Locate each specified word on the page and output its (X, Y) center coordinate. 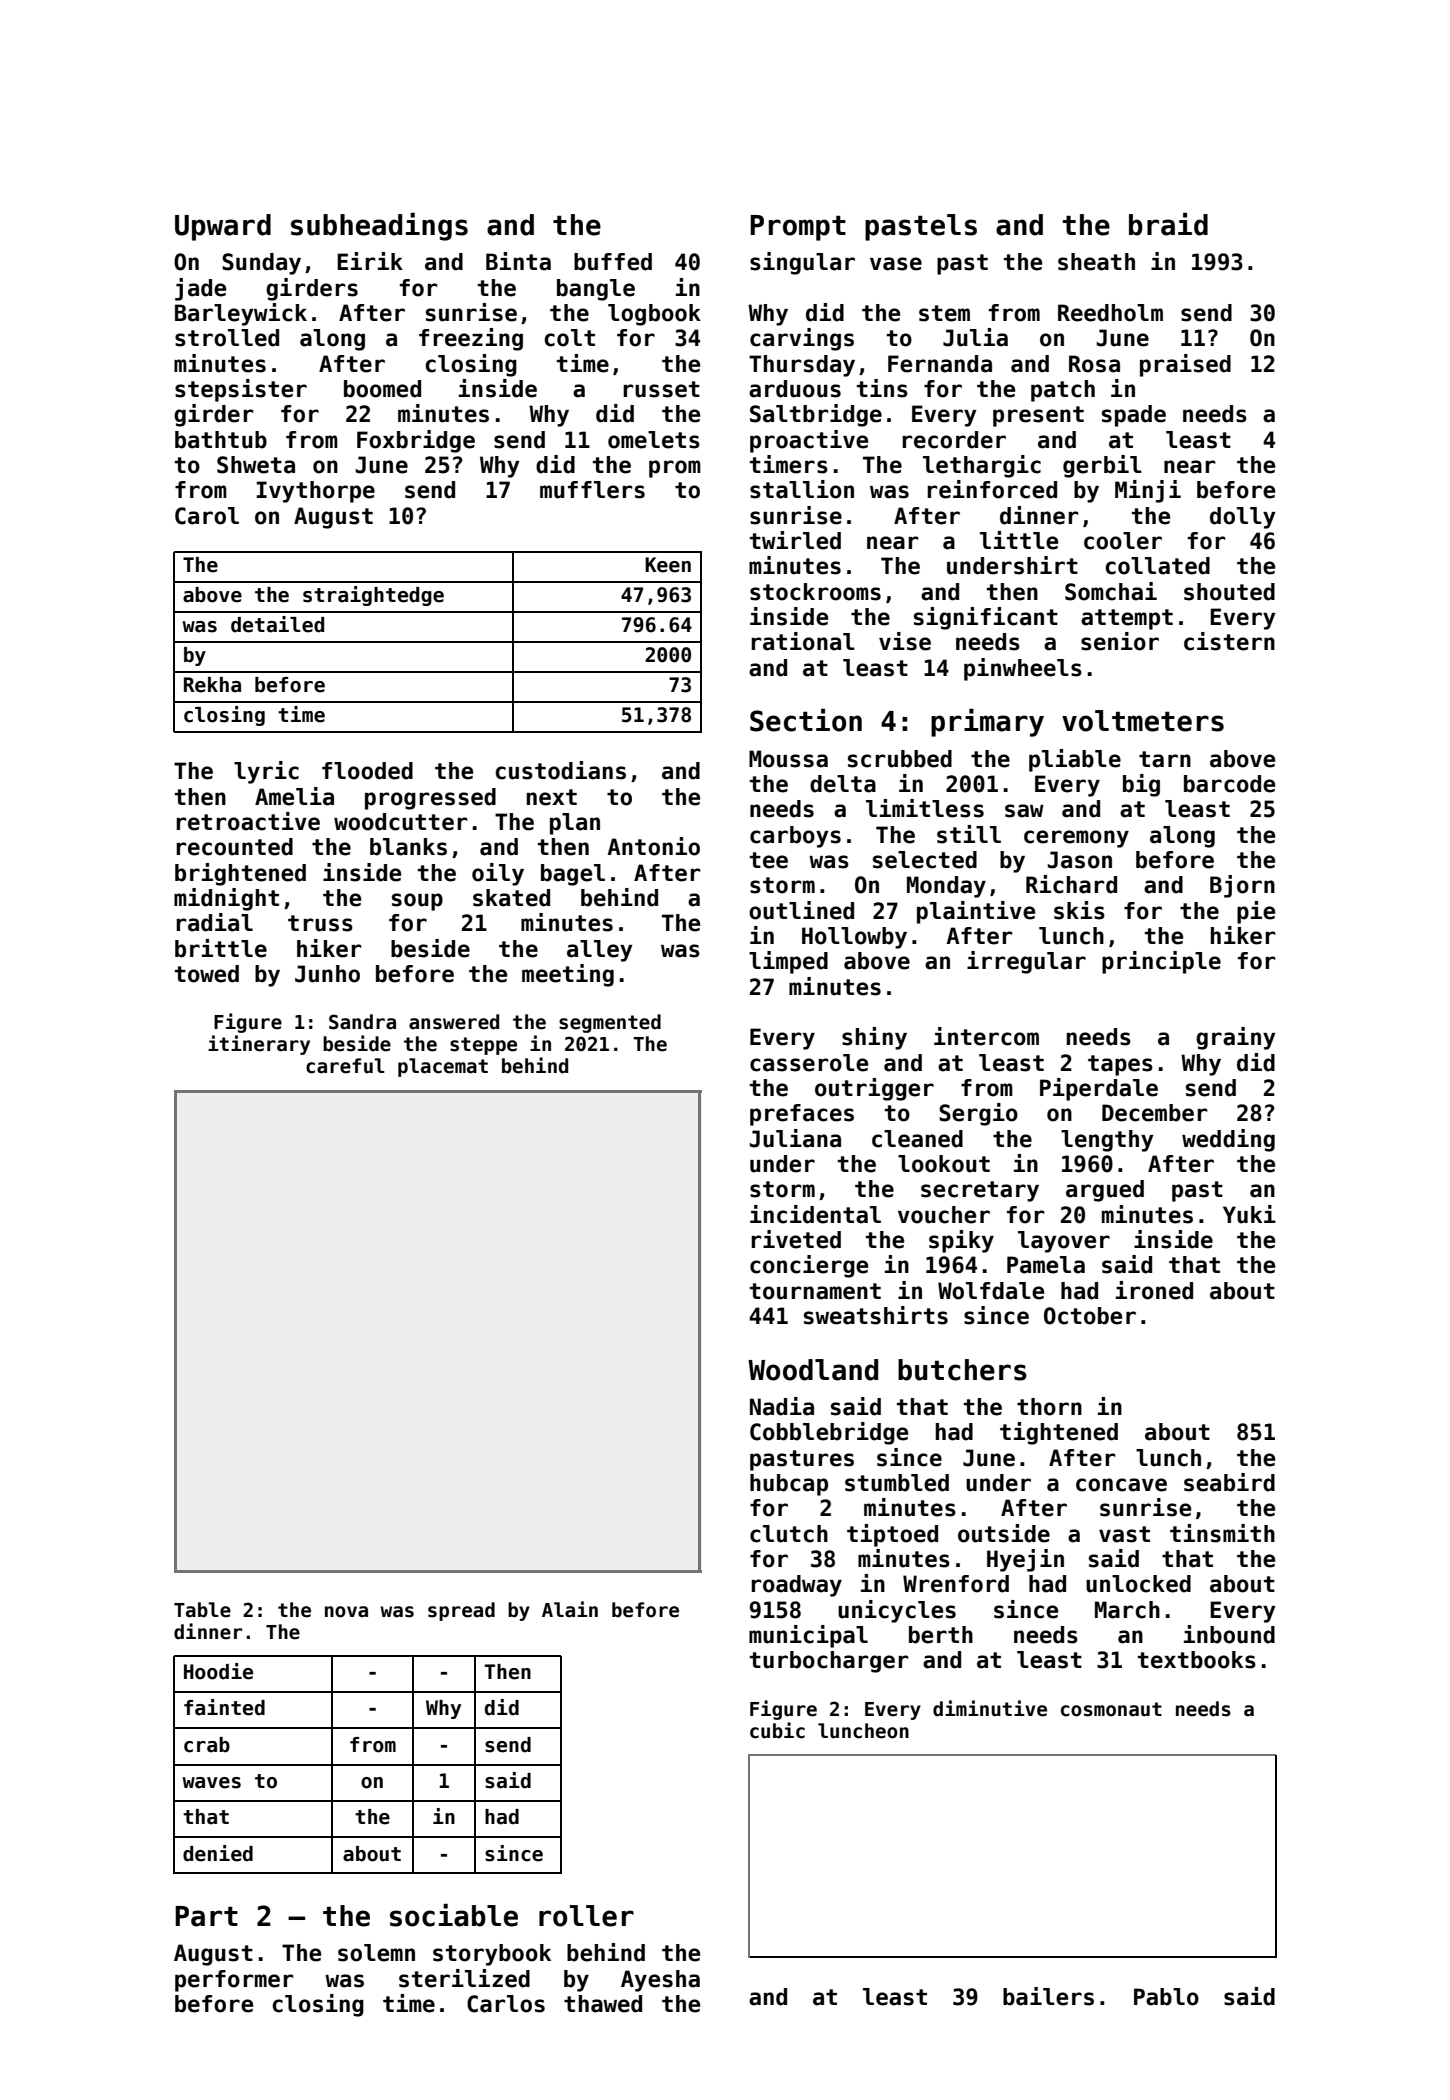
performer (234, 1981)
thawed (603, 2004)
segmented (610, 1023)
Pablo (1166, 1997)
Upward (223, 227)
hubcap (789, 1485)
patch (1063, 391)
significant (986, 618)
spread (461, 1611)
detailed (277, 624)
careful (345, 1066)
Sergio (978, 1114)
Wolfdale (991, 1291)
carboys (795, 837)
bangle (596, 290)
